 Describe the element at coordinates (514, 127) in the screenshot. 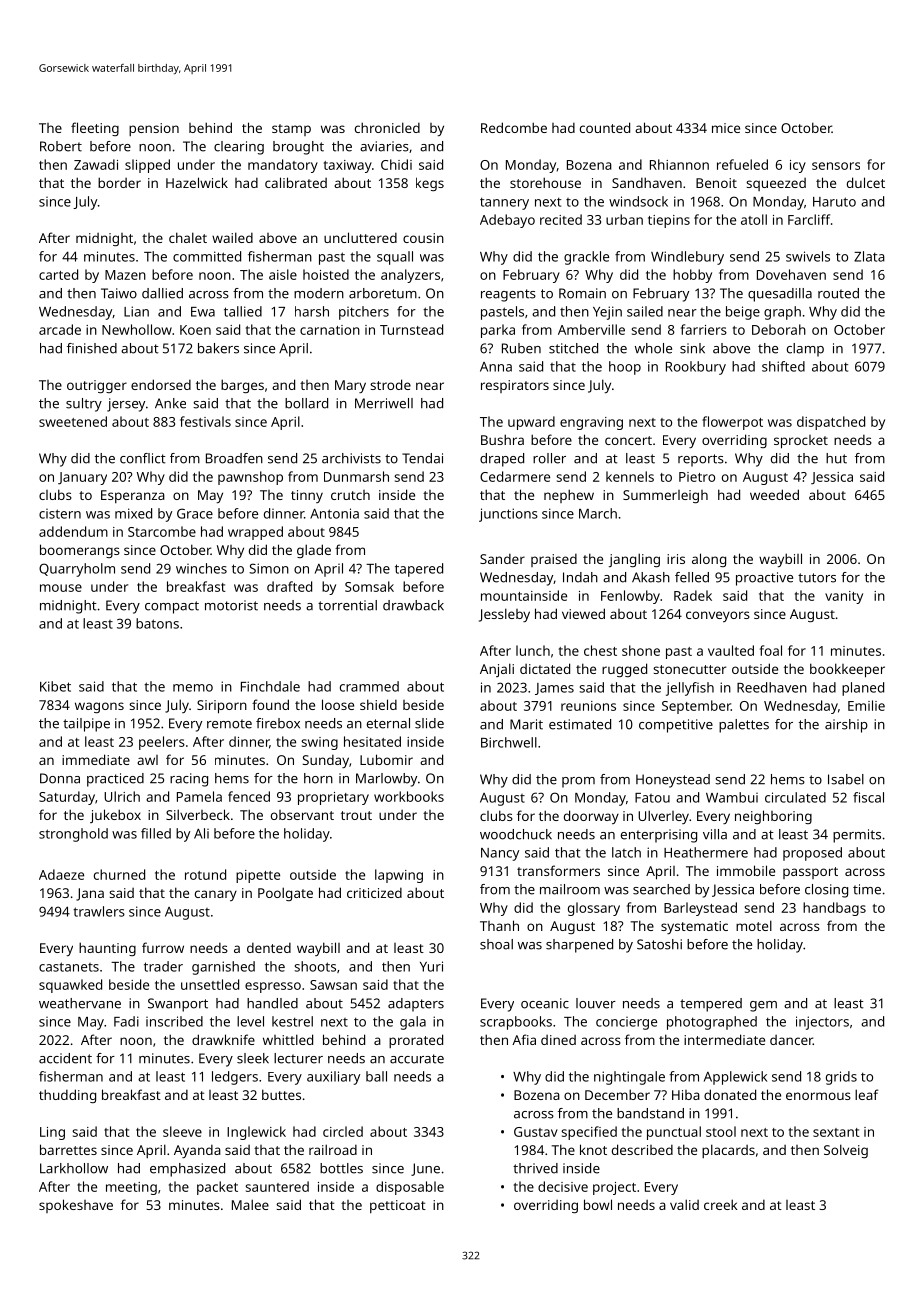

I see `Redcombe` at that location.
